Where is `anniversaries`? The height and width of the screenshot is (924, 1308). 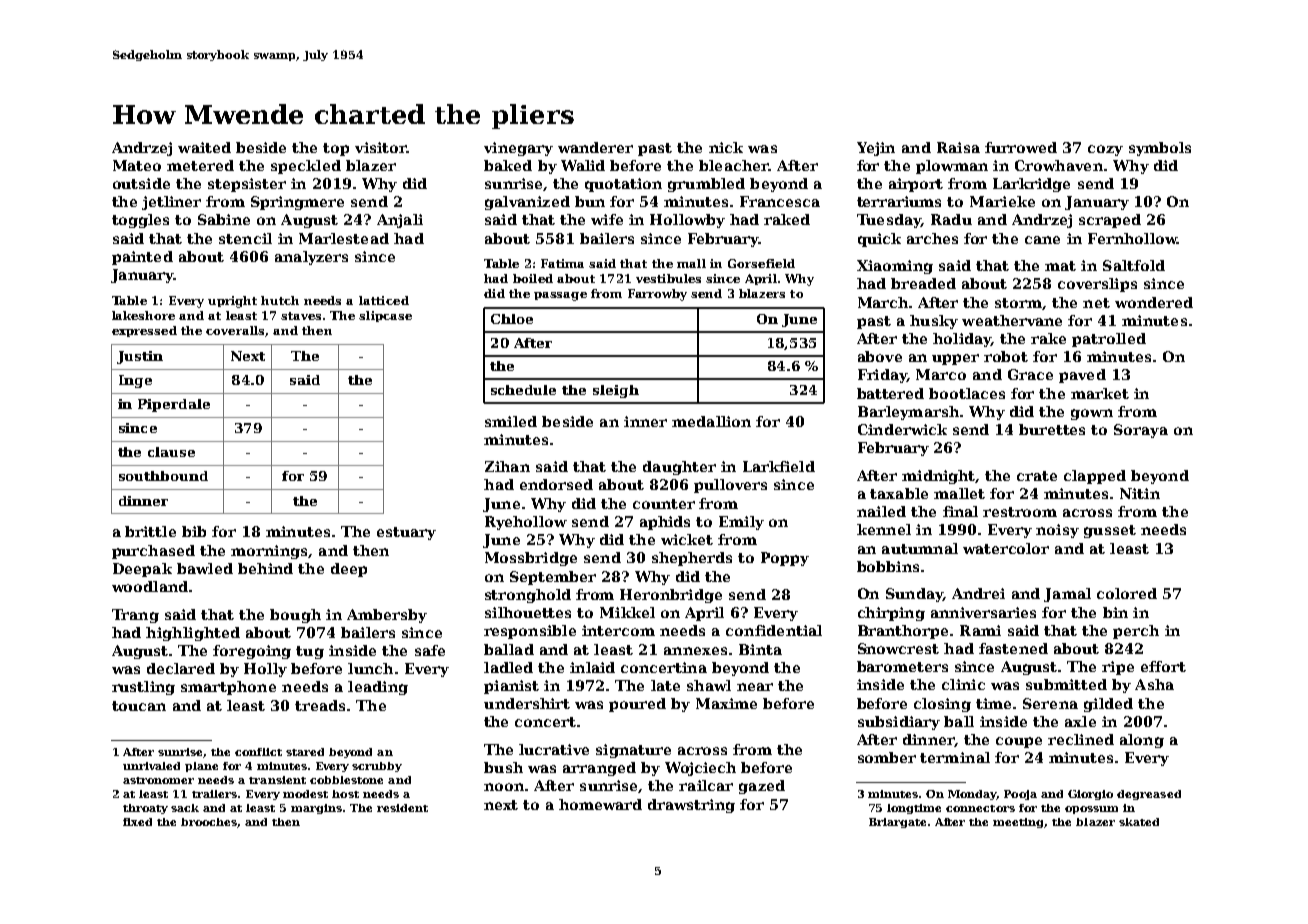
anniversaries is located at coordinates (983, 612).
